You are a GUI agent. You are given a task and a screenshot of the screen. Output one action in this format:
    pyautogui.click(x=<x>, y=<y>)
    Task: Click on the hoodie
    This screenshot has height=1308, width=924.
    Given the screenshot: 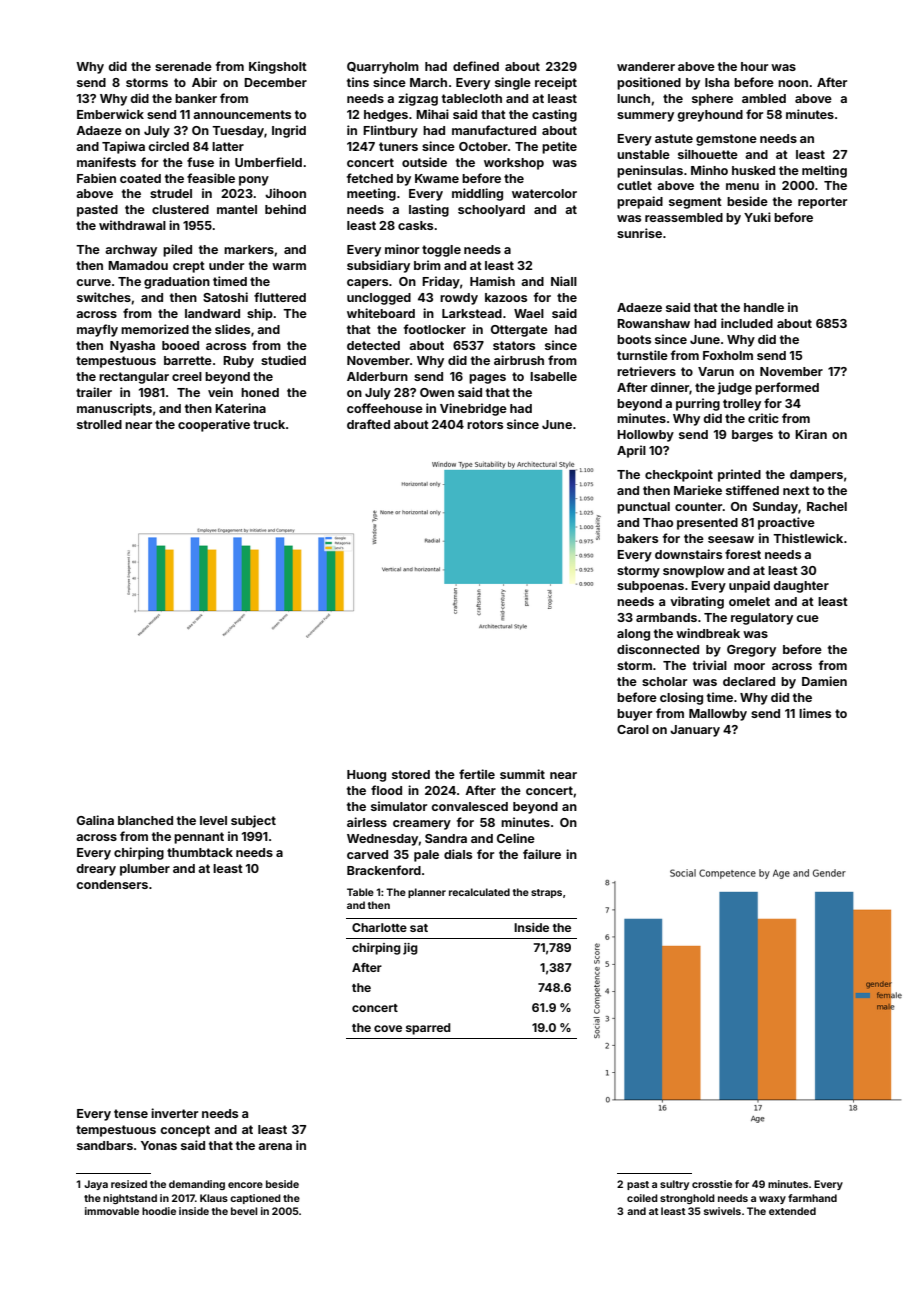 What is the action you would take?
    pyautogui.click(x=159, y=1211)
